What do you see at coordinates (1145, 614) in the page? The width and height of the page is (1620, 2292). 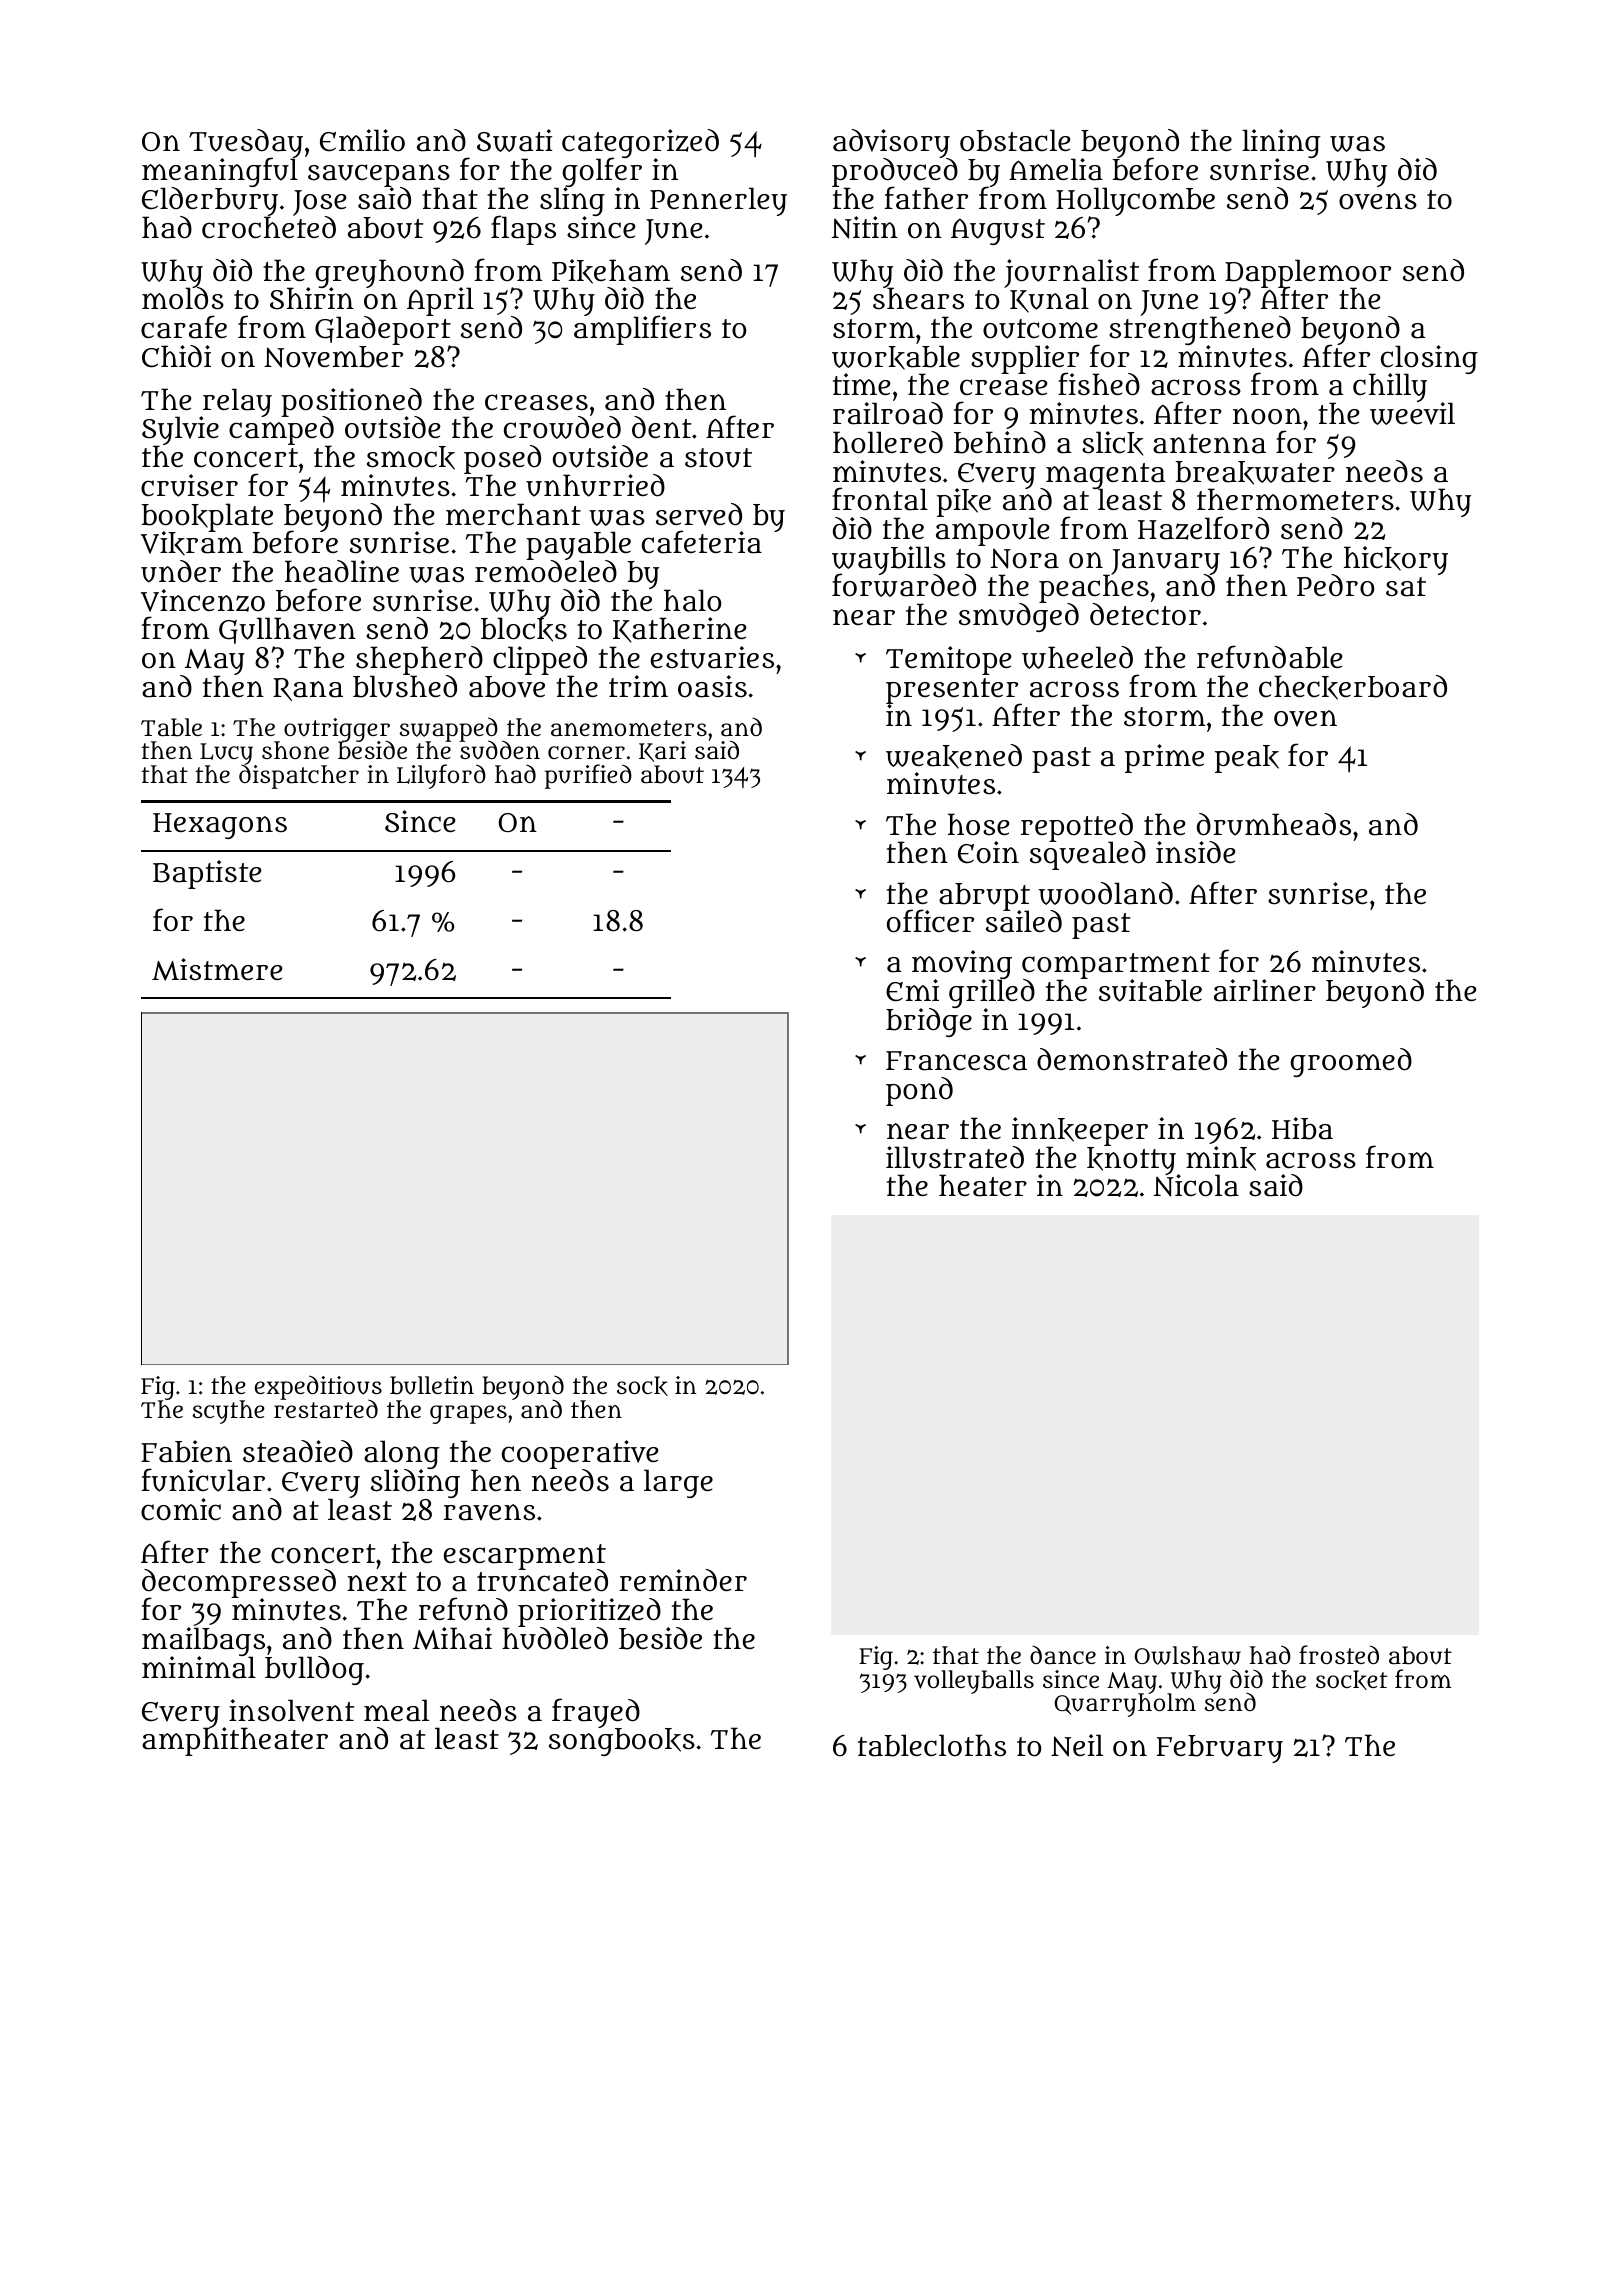 I see `detector` at bounding box center [1145, 614].
